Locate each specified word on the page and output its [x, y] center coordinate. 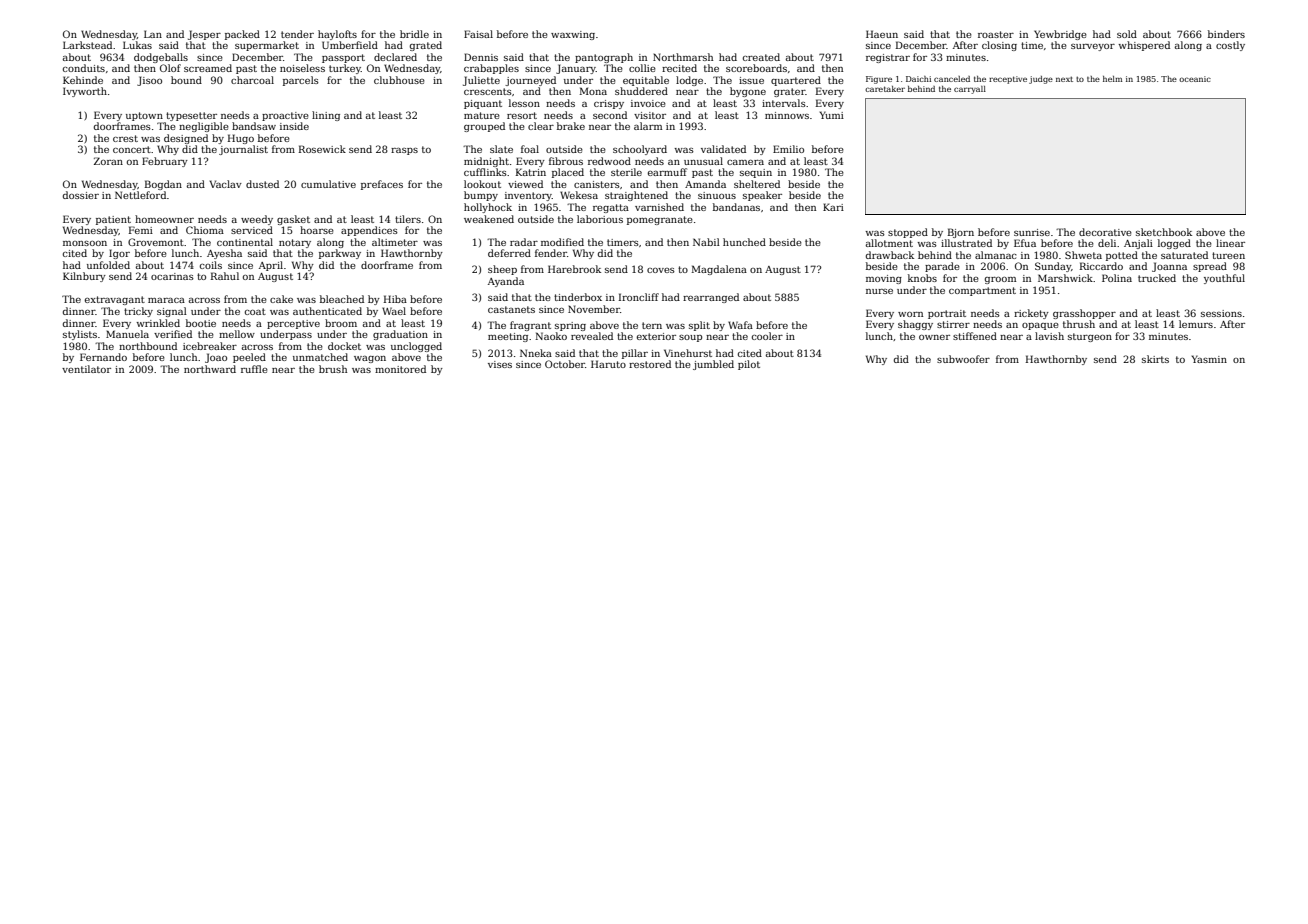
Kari [833, 207]
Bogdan [163, 185]
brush [333, 369]
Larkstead [87, 45]
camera [745, 162]
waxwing [573, 35]
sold [1127, 34]
